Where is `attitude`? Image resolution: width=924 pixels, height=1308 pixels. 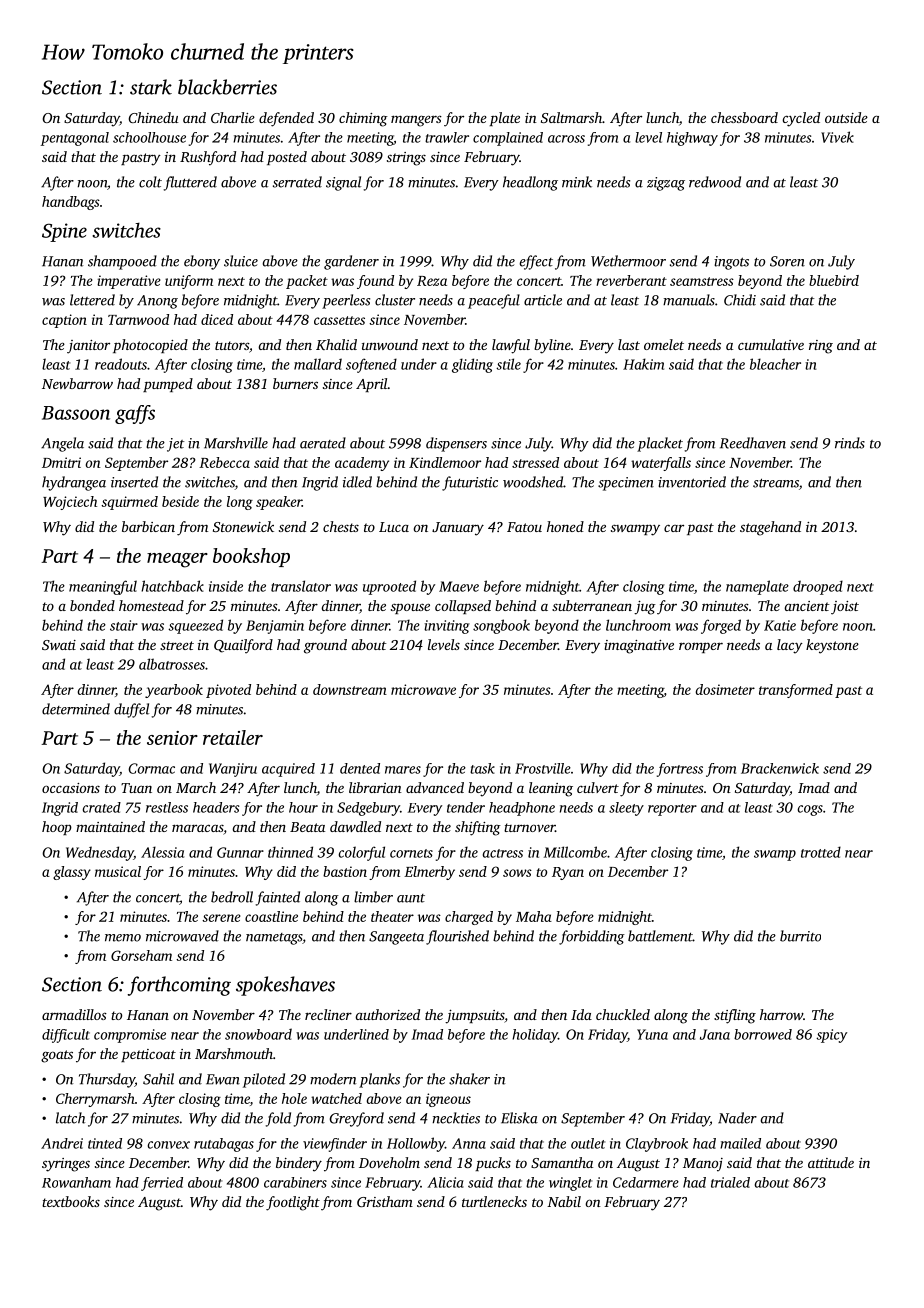
attitude is located at coordinates (831, 1162).
